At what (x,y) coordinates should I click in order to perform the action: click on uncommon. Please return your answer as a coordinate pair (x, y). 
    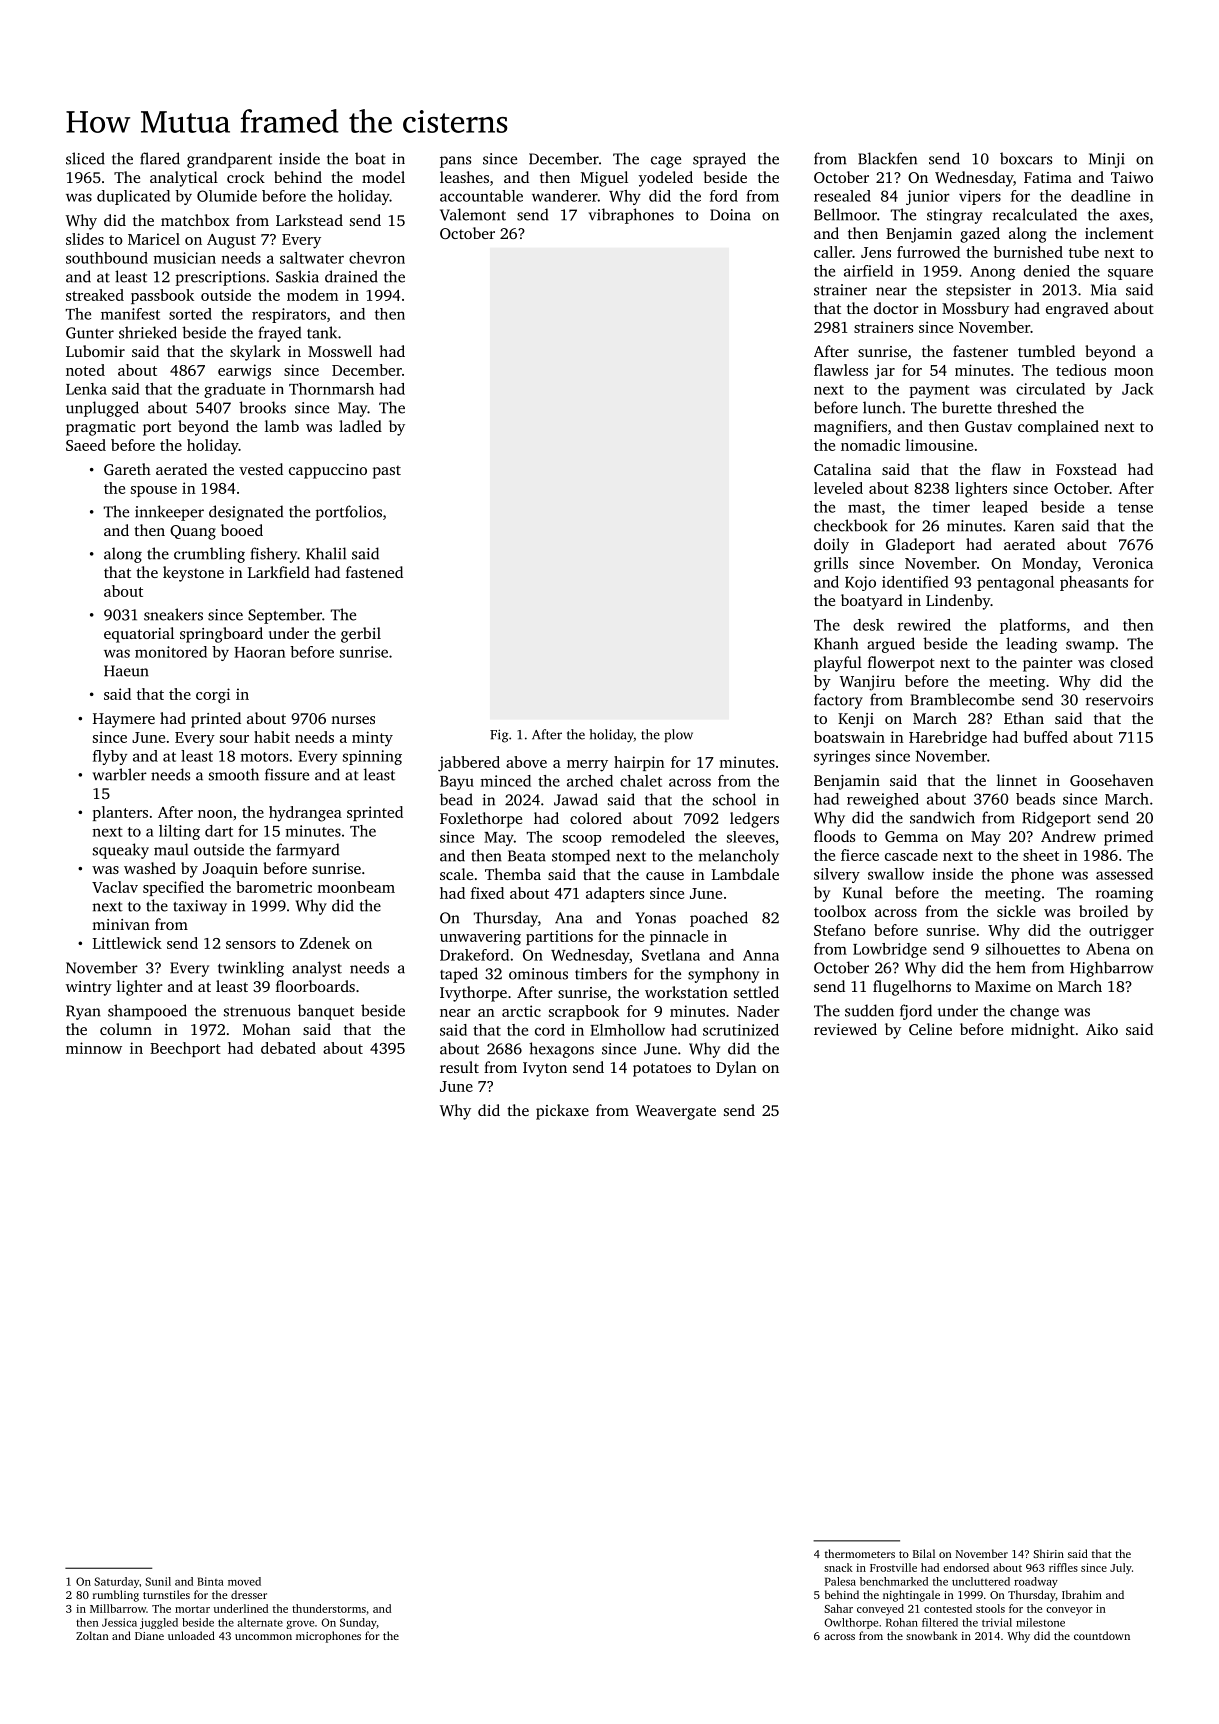
    Looking at the image, I should click on (263, 1637).
